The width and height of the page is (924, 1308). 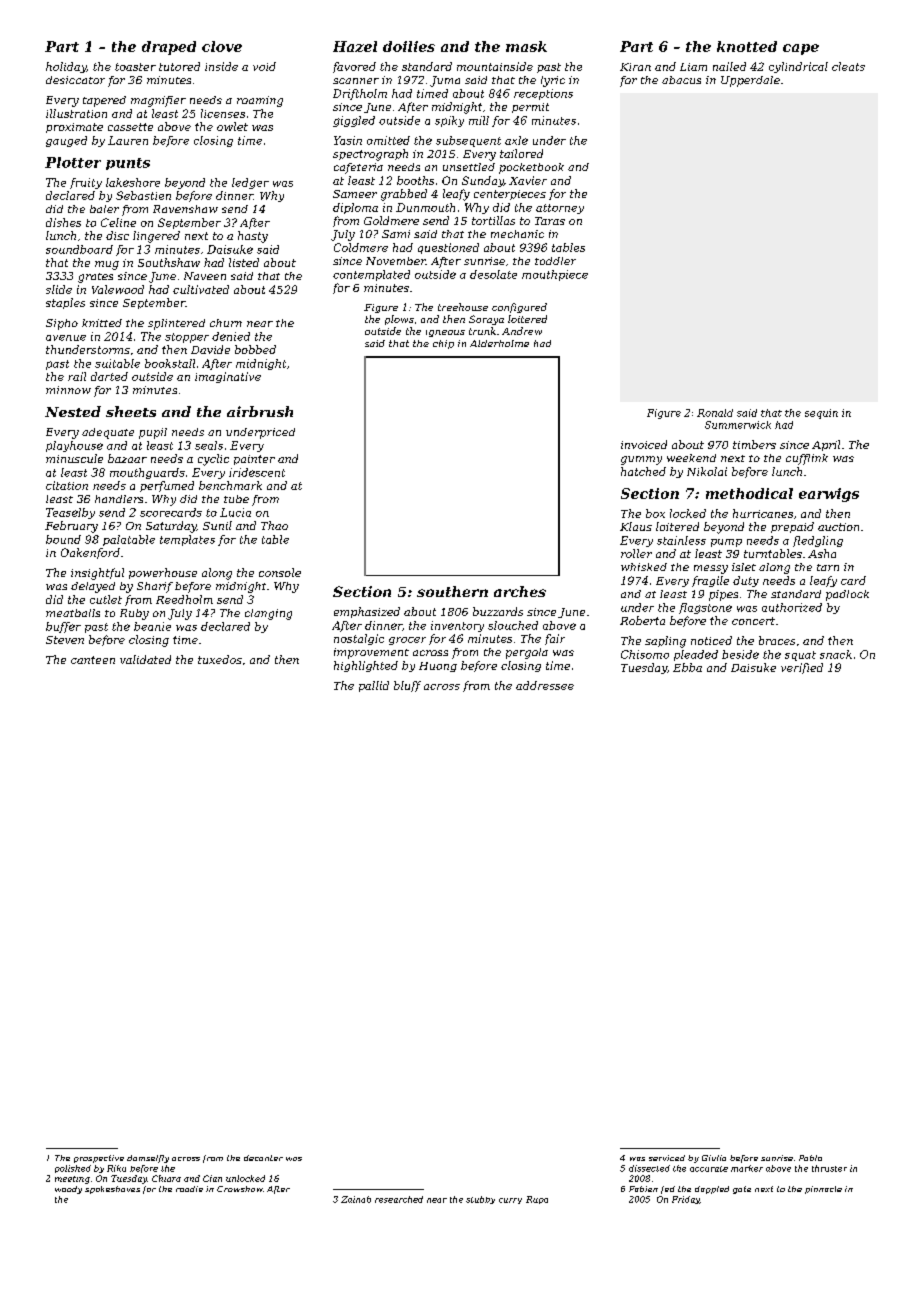 What do you see at coordinates (526, 46) in the page?
I see `mask` at bounding box center [526, 46].
